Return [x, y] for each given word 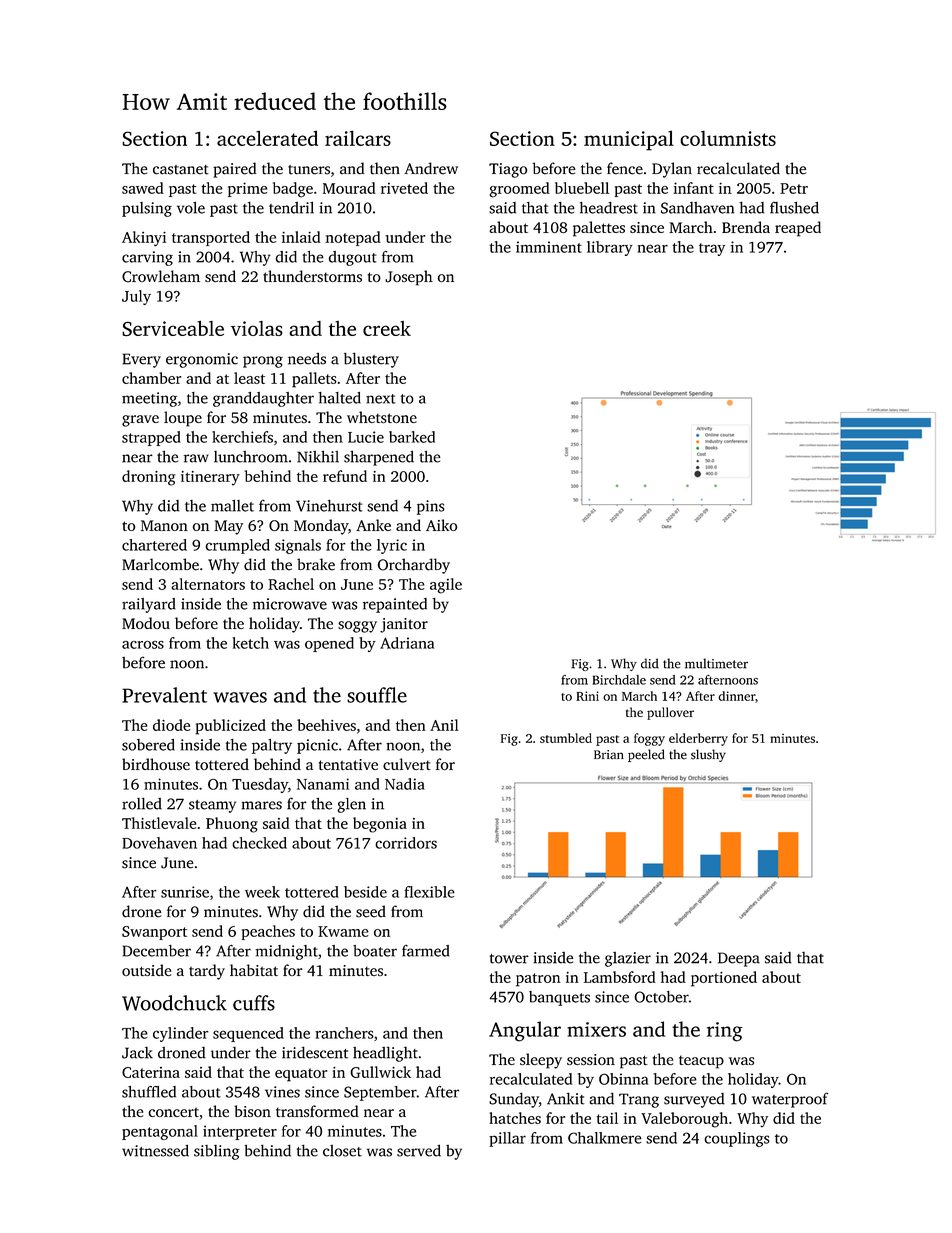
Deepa [739, 959]
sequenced [248, 1034]
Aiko [441, 525]
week [262, 892]
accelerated [267, 138]
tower [509, 959]
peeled [646, 755]
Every [141, 360]
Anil [444, 725]
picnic [317, 746]
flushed [794, 208]
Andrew [431, 168]
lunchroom [251, 457]
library [610, 248]
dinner [736, 696]
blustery [371, 360]
